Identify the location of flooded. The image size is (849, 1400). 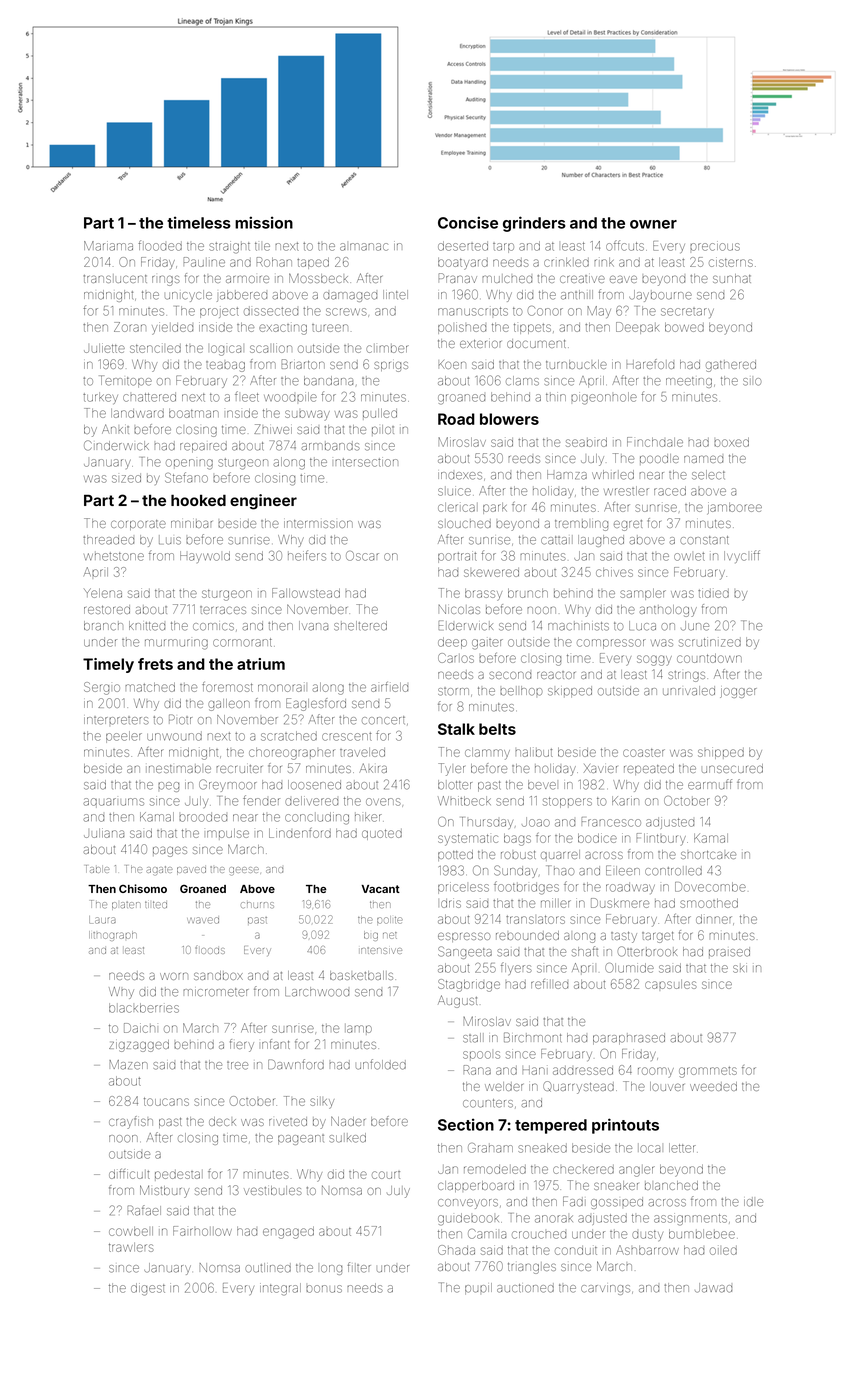
(160, 245).
